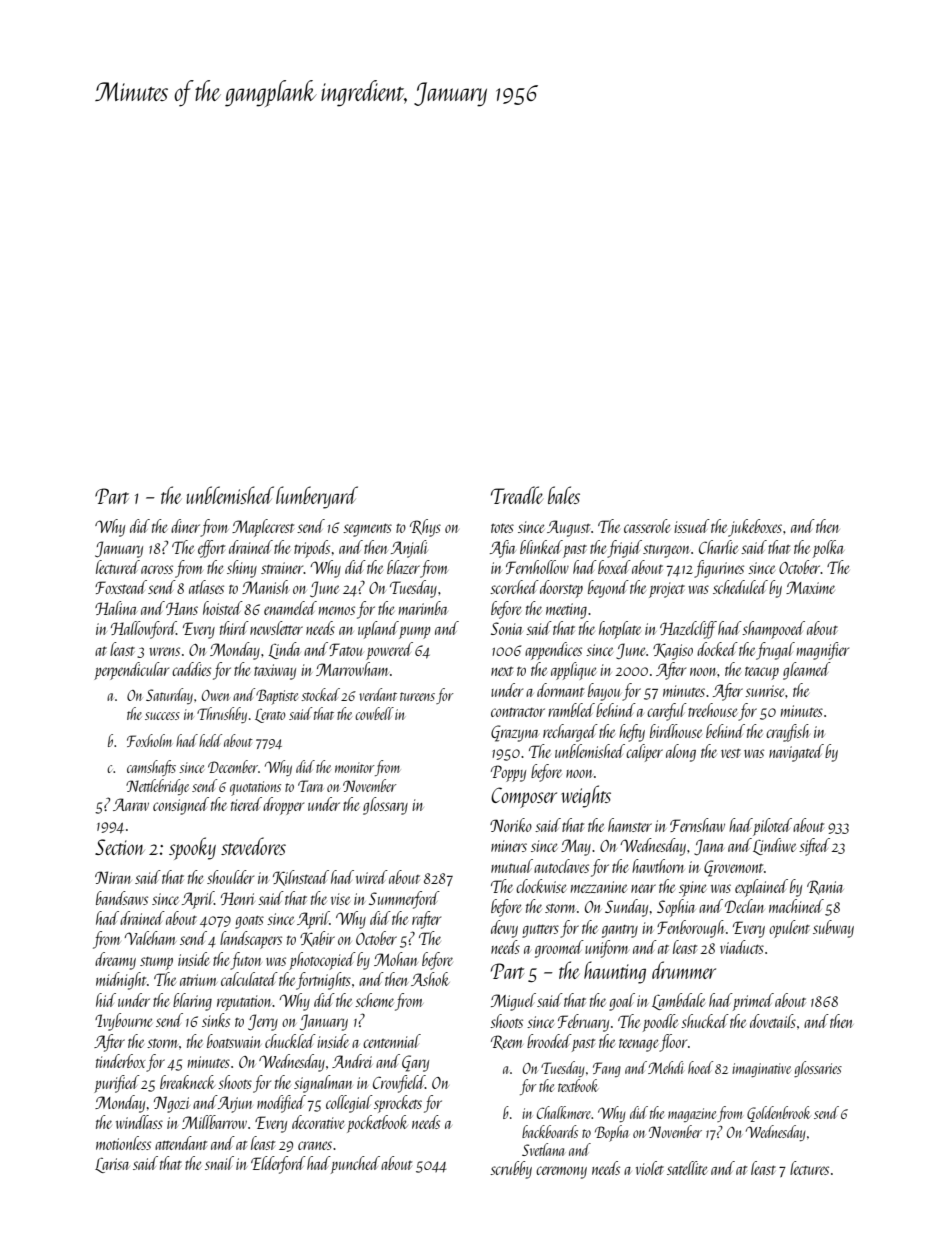 The height and width of the screenshot is (1233, 952). Describe the element at coordinates (809, 1168) in the screenshot. I see `lectures` at that location.
